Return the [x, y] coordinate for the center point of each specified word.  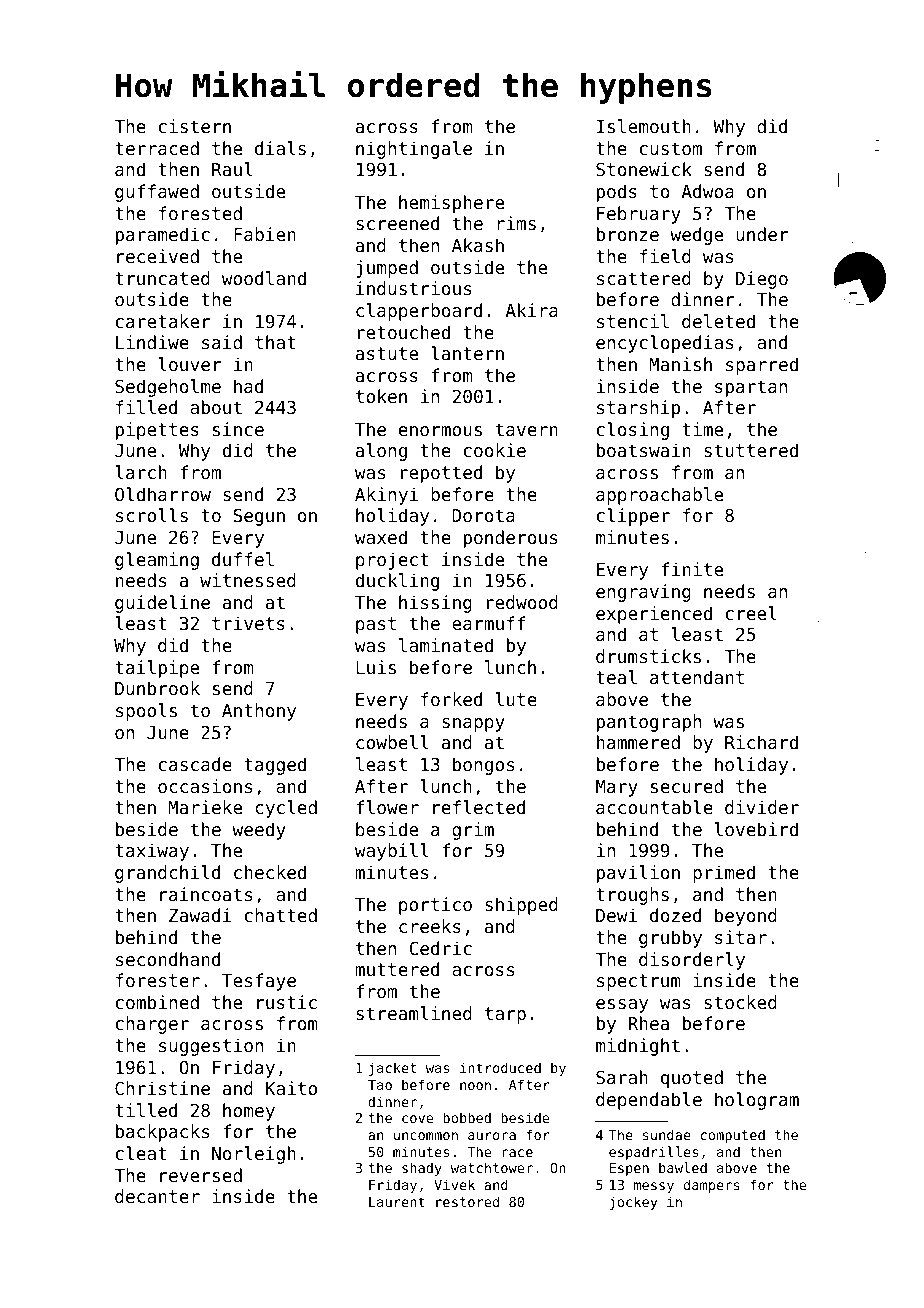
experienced [654, 615]
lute [516, 699]
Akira [531, 310]
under [762, 234]
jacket [392, 1069]
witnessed [248, 580]
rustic [287, 1002]
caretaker [163, 321]
